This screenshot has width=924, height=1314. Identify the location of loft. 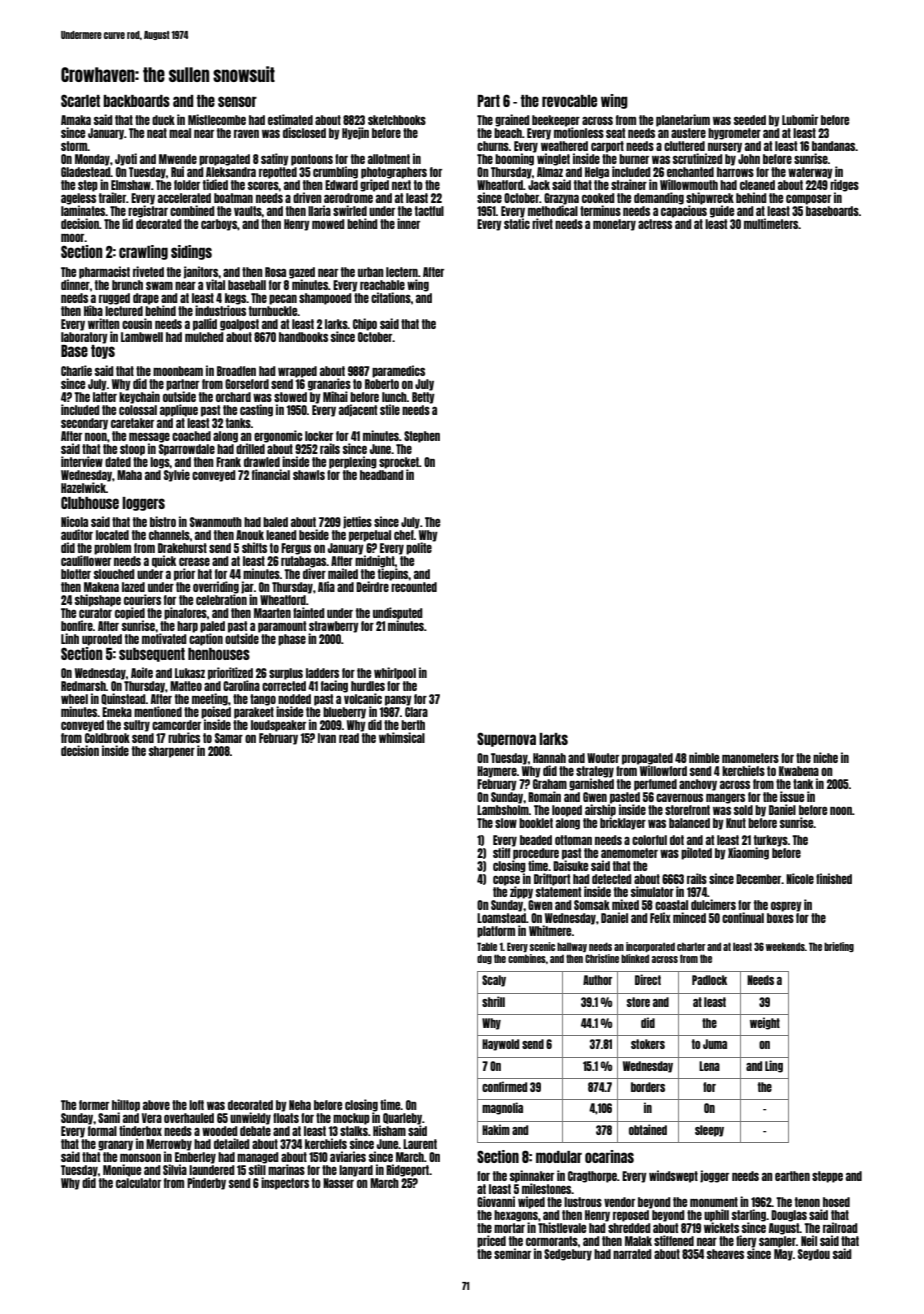
(196, 1105).
